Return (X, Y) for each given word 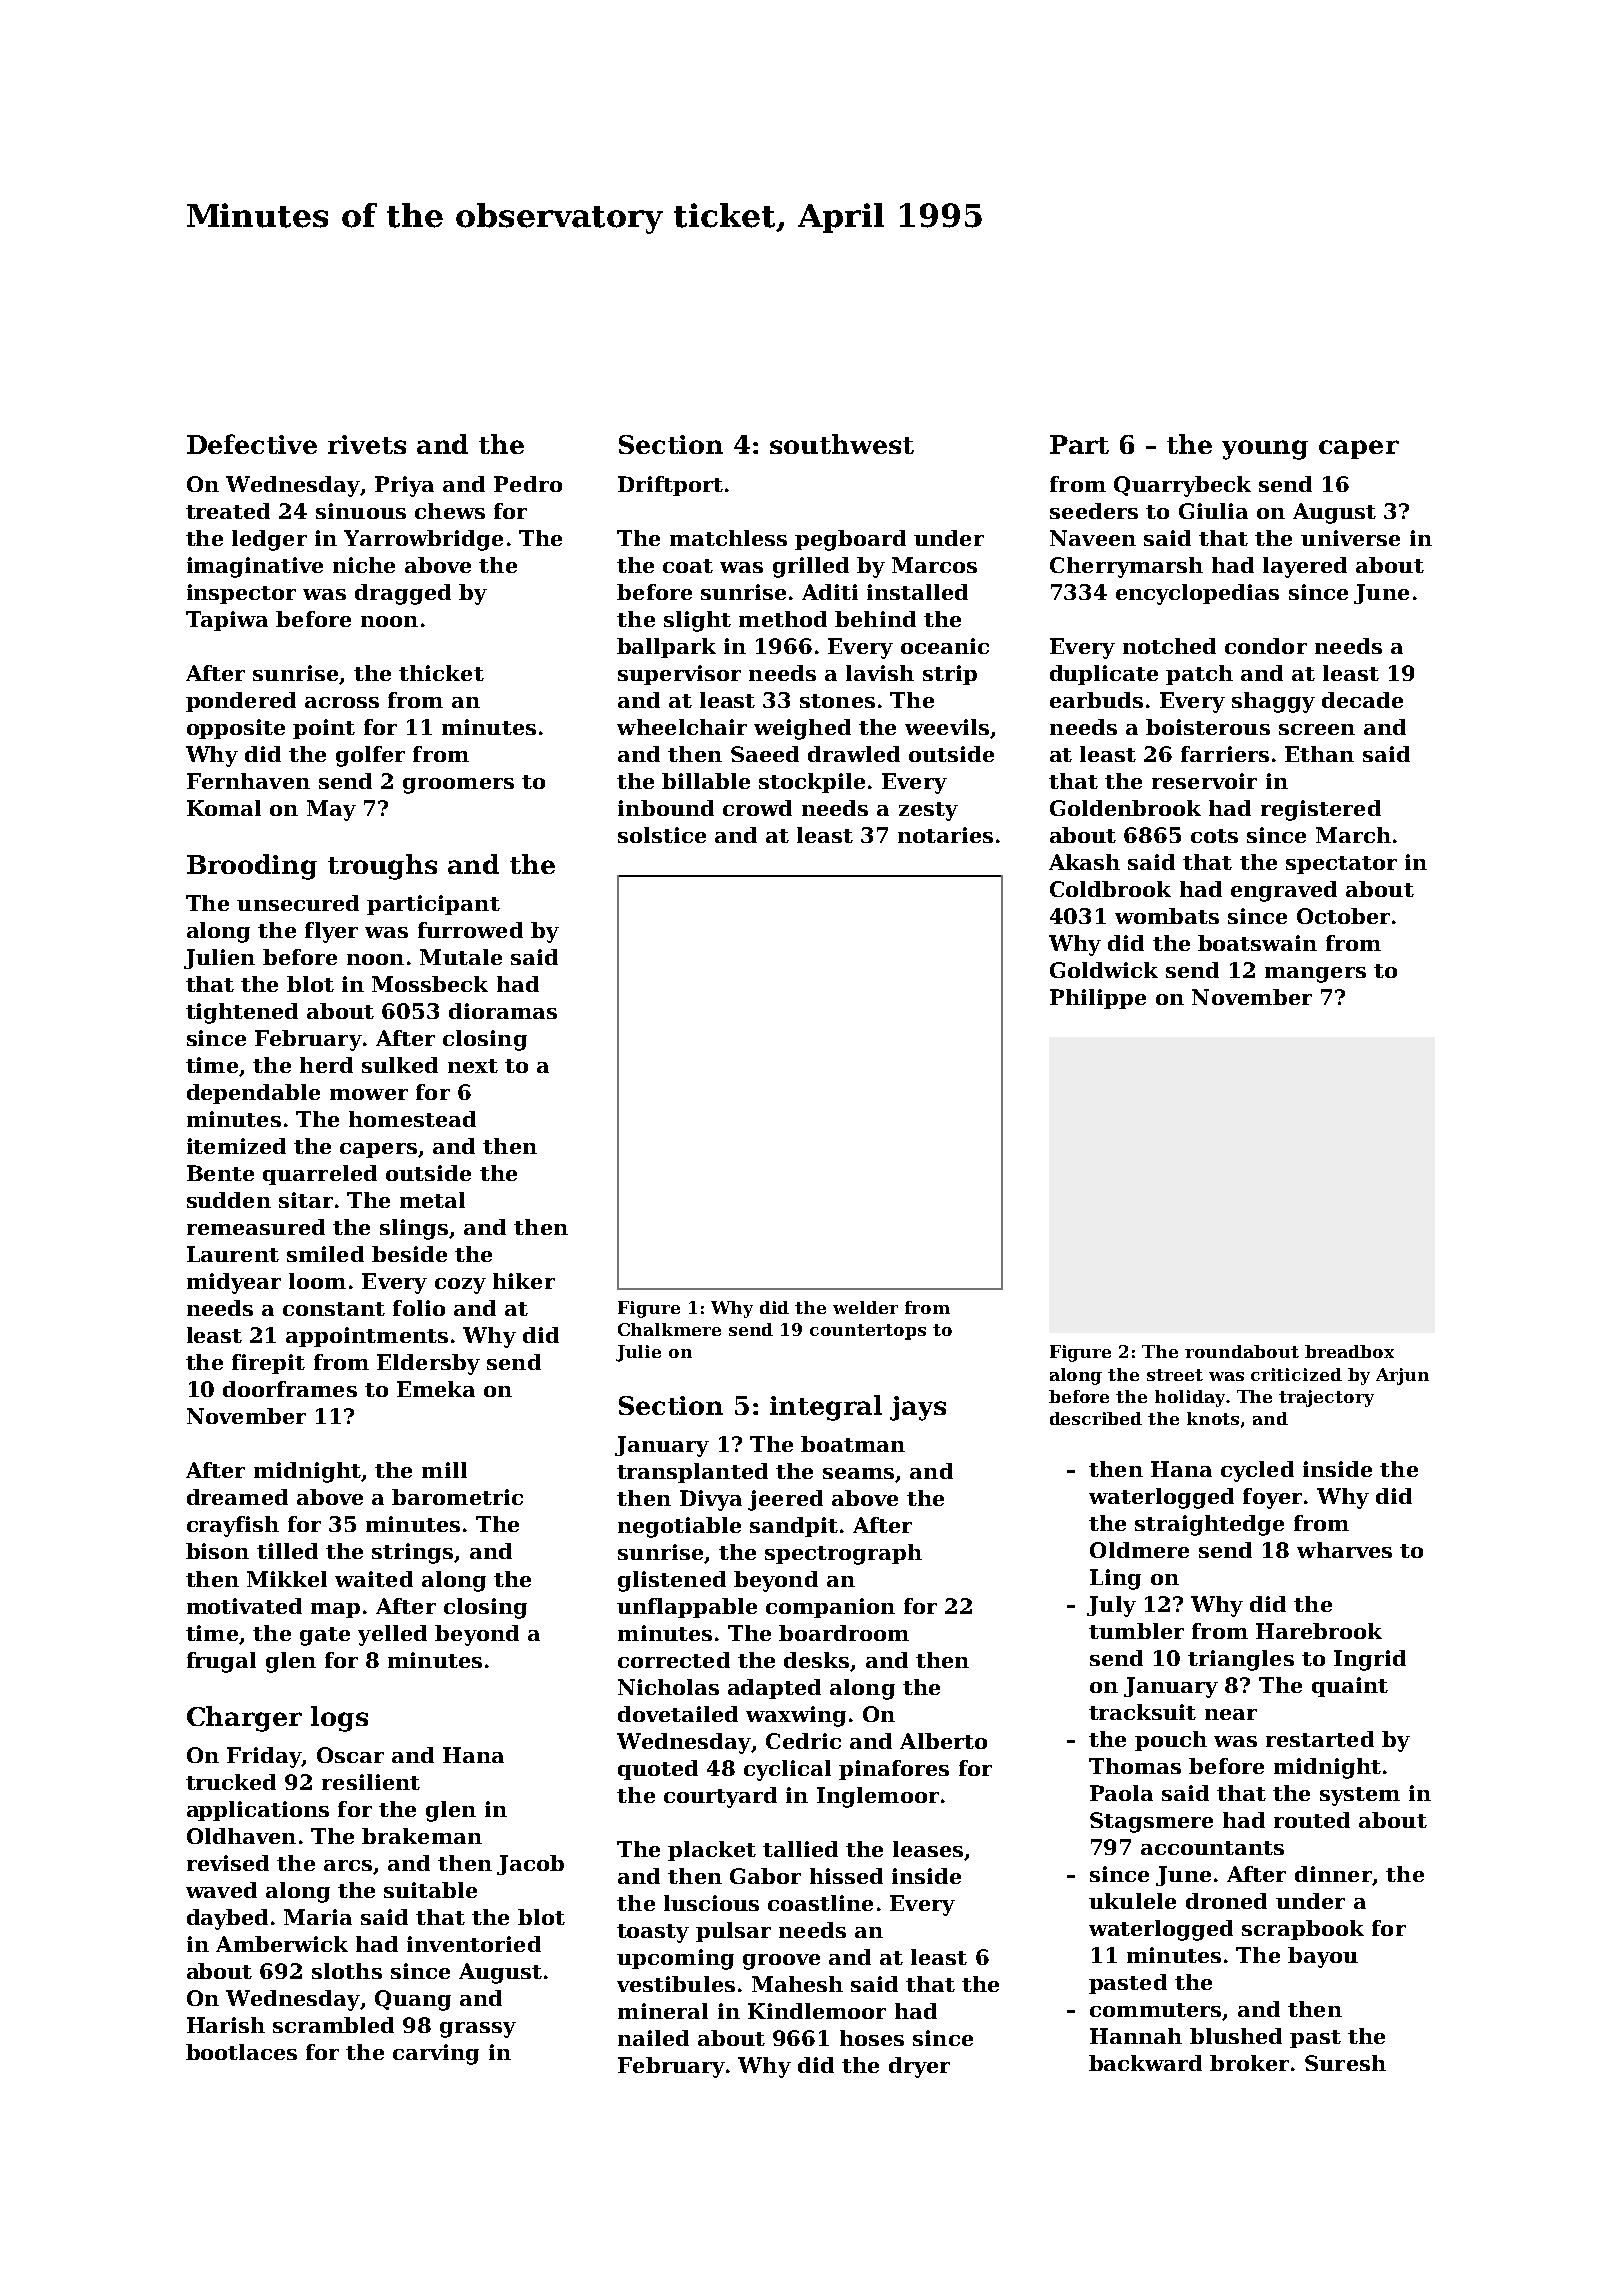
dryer (919, 2067)
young (1265, 450)
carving (436, 2054)
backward (1145, 2063)
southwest (842, 444)
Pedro (528, 484)
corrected (674, 1660)
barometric (457, 1497)
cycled (1257, 1471)
